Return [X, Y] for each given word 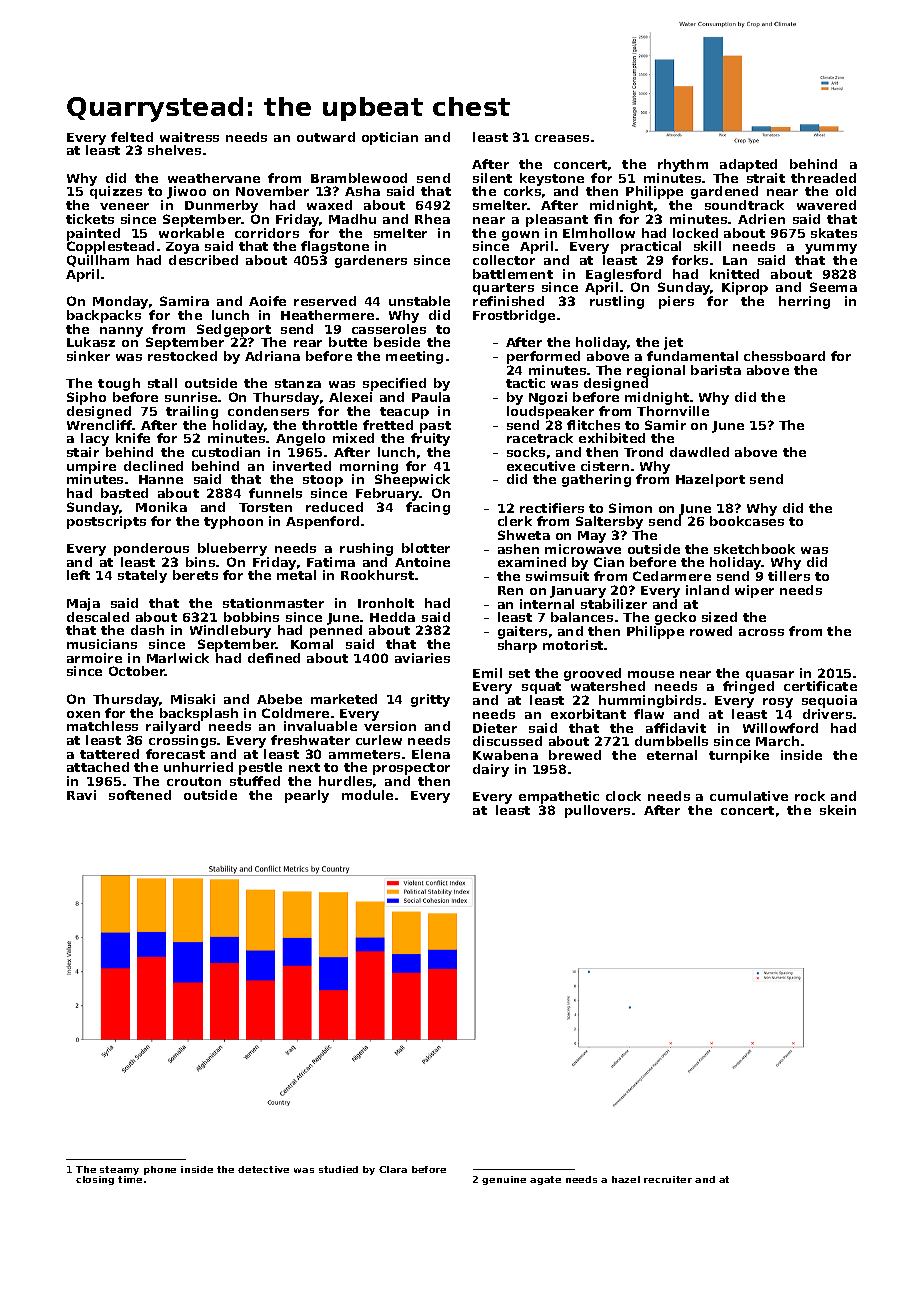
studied [338, 1169]
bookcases [747, 521]
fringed [748, 688]
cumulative [749, 796]
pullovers [597, 811]
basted [124, 493]
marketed [344, 699]
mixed [353, 438]
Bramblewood [359, 178]
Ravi [81, 795]
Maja [83, 604]
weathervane [214, 178]
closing [95, 1180]
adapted [748, 165]
